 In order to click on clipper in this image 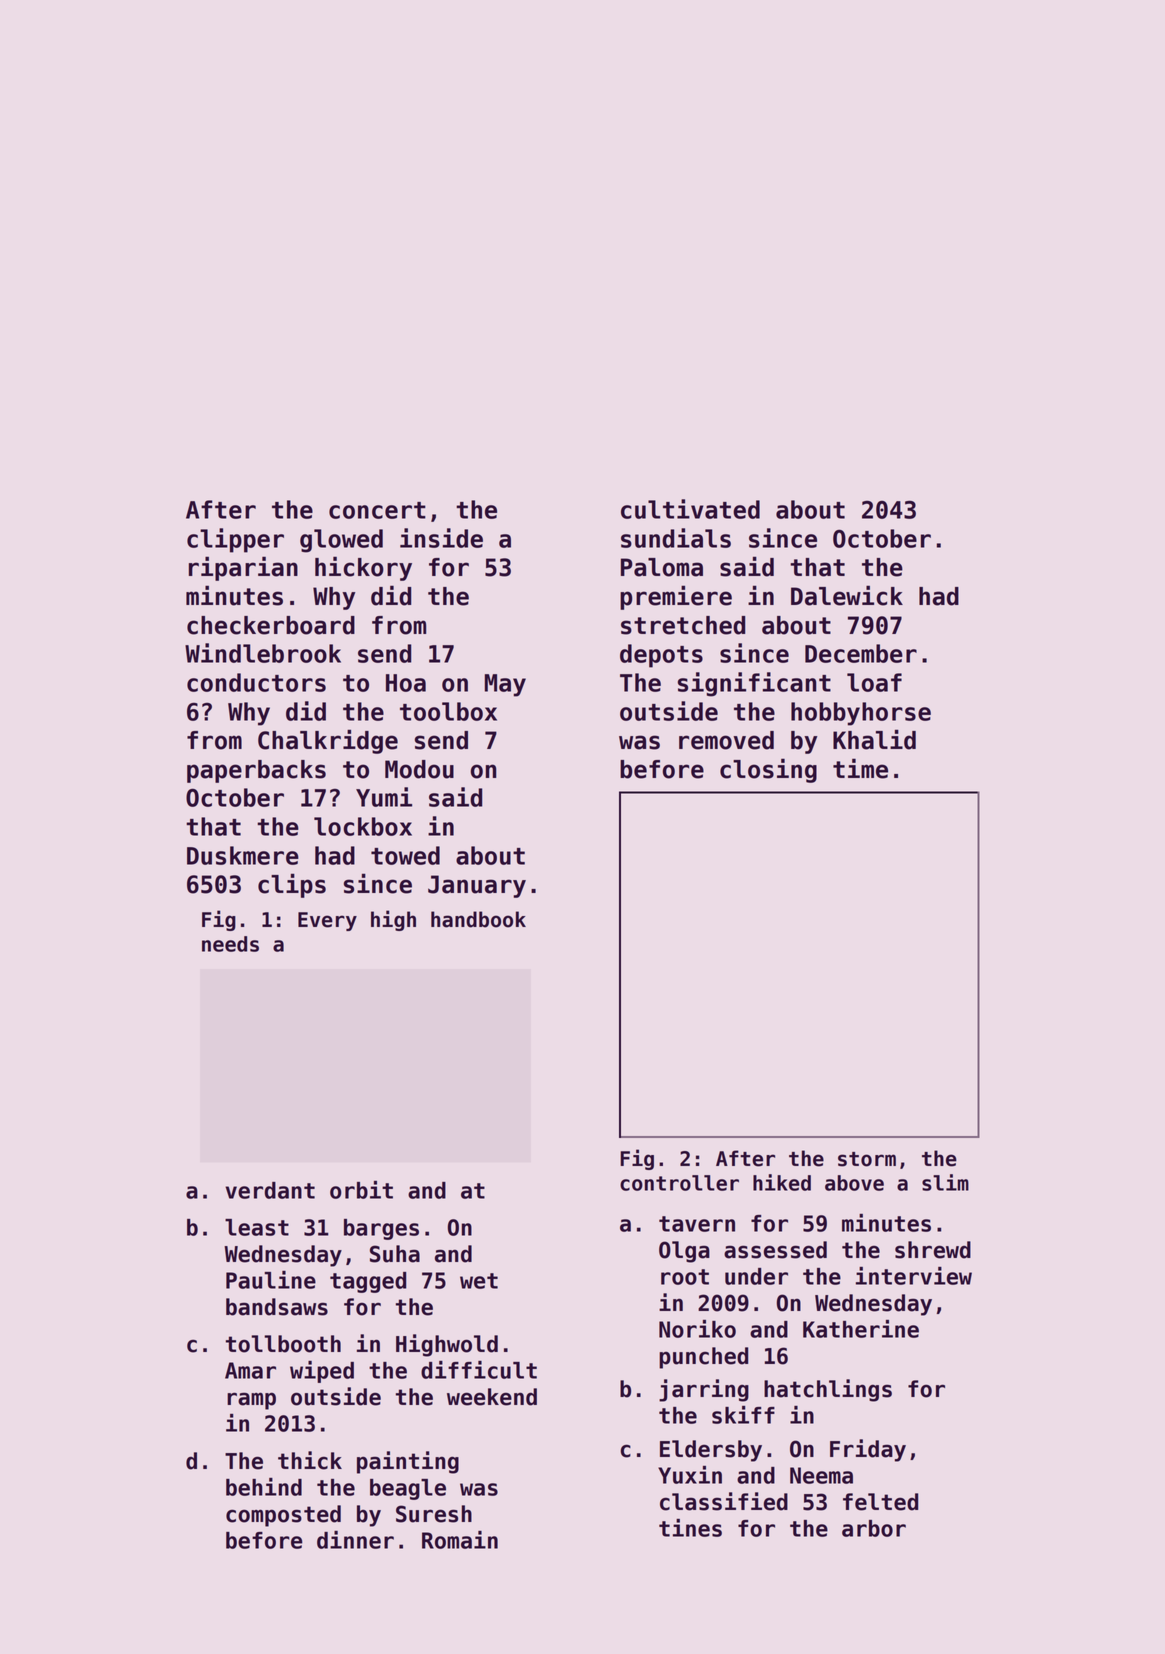, I will do `click(235, 540)`.
